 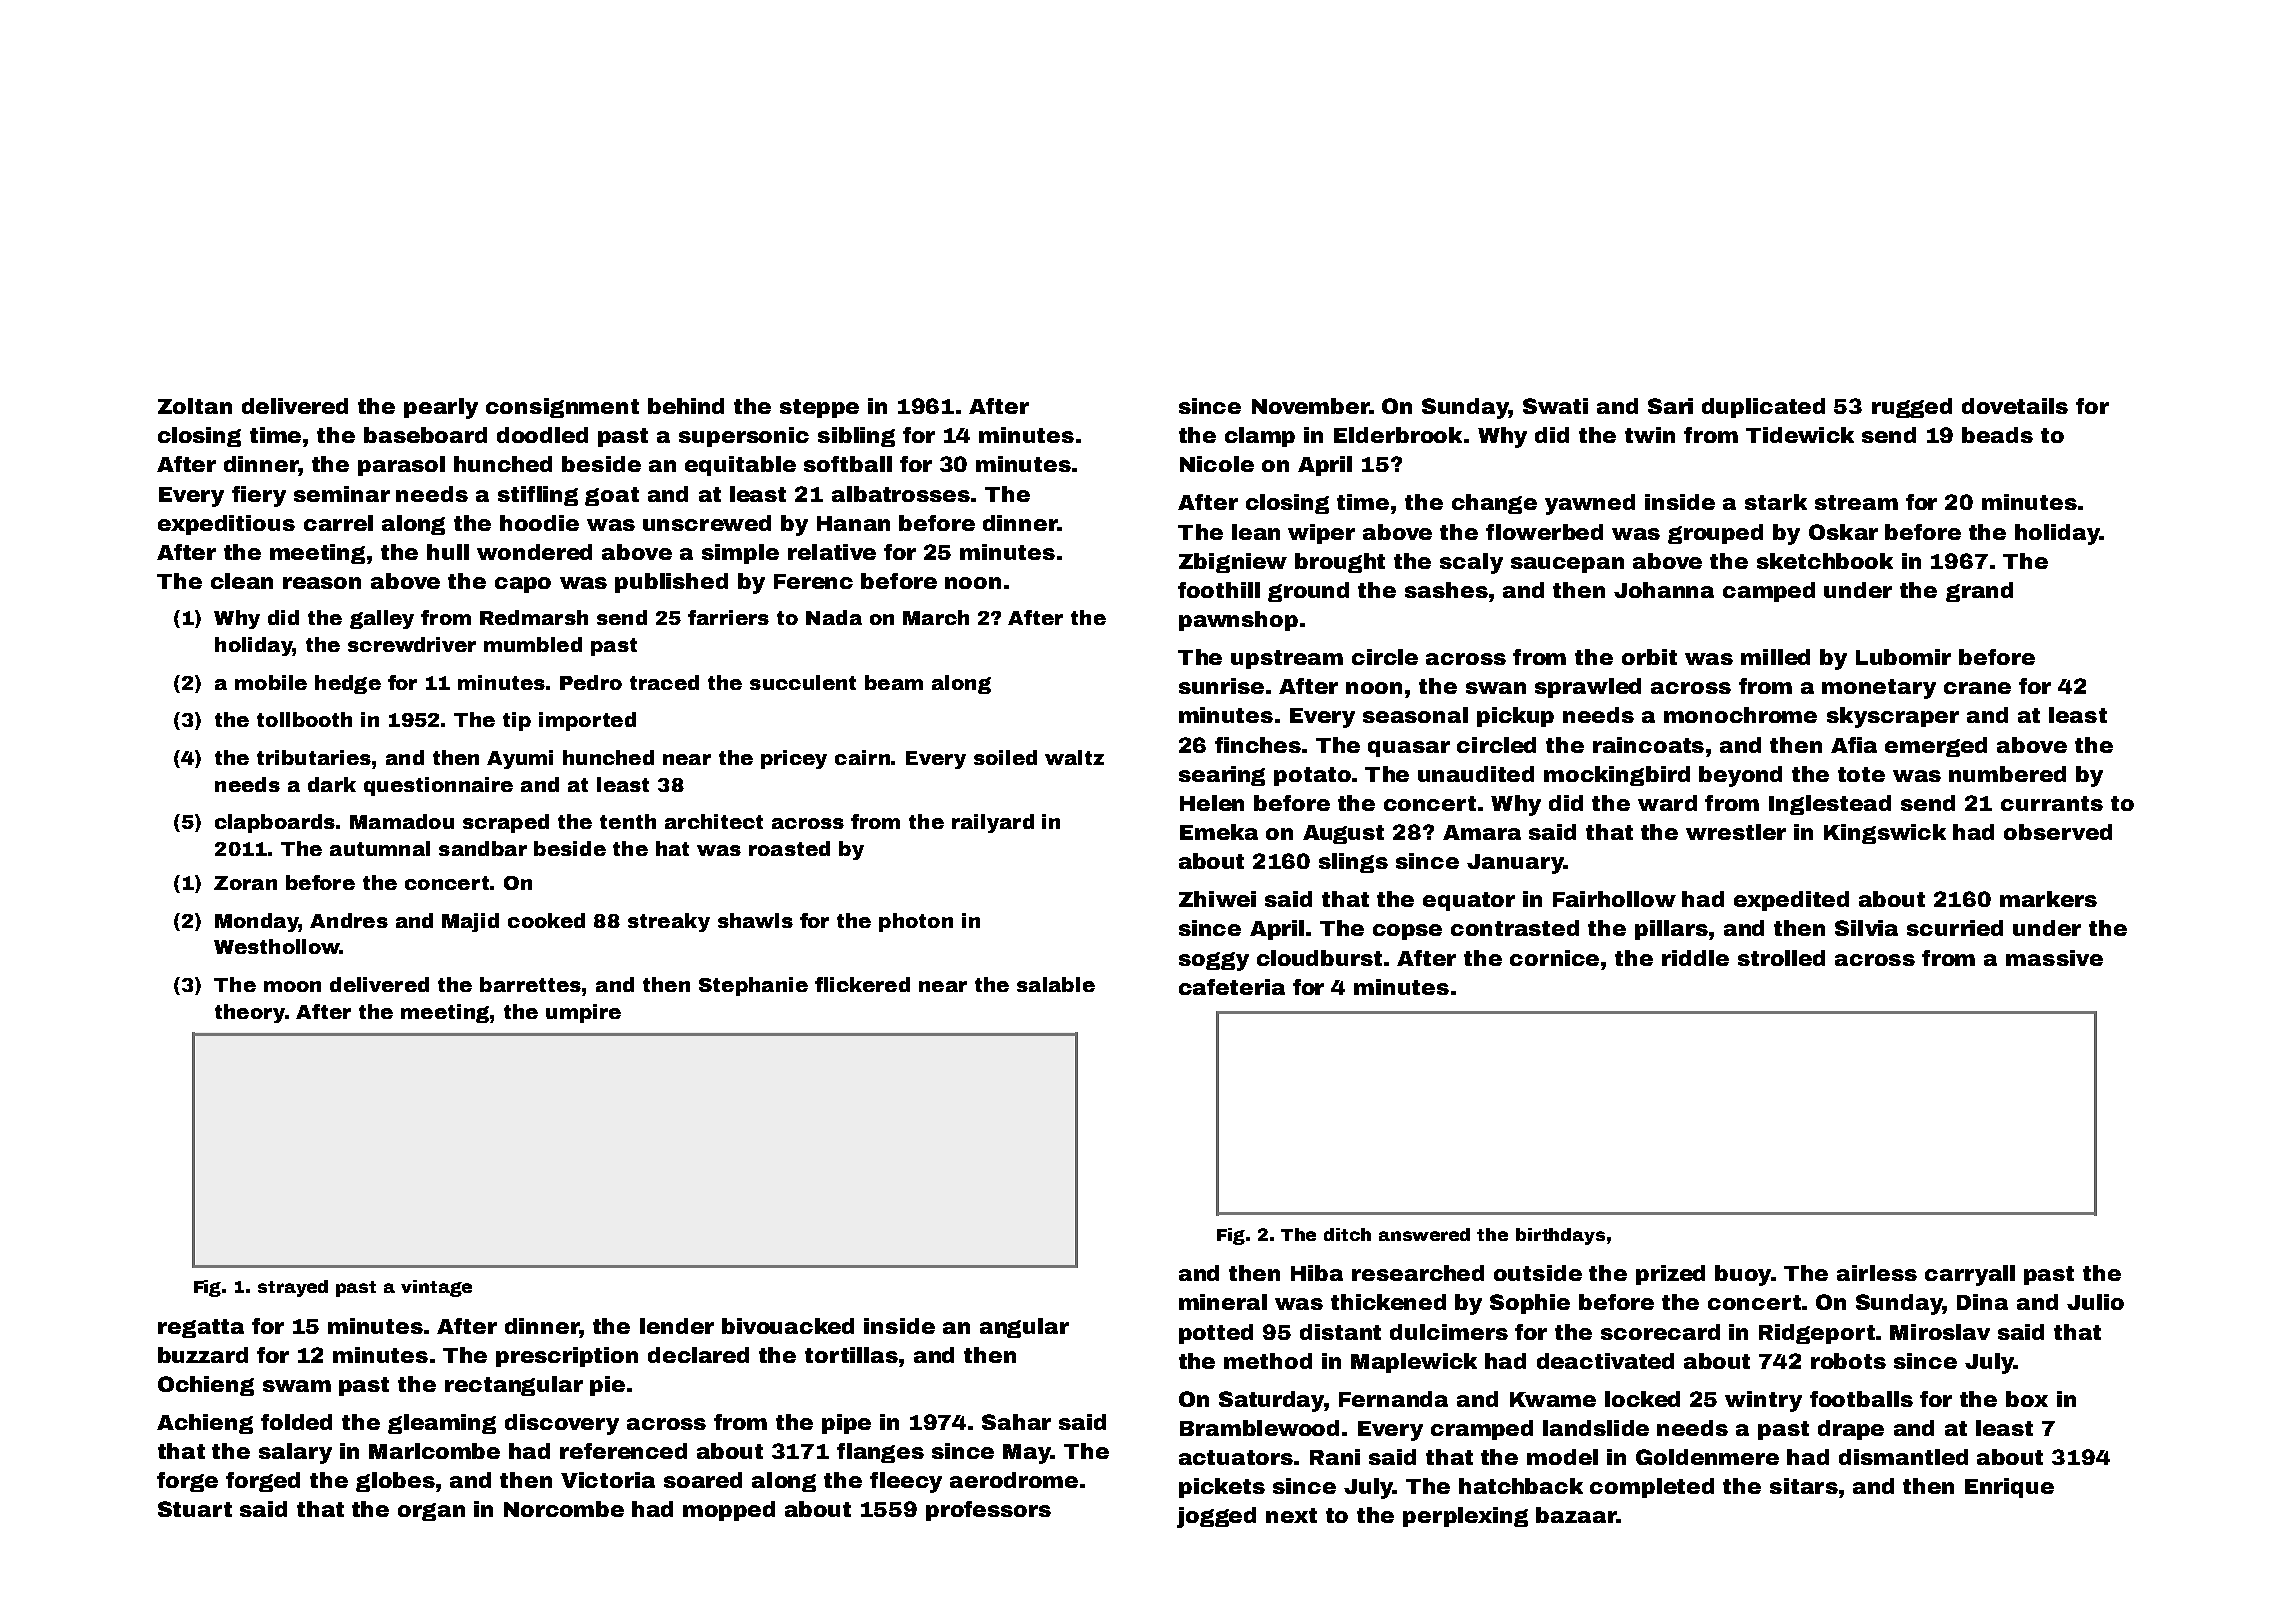 What do you see at coordinates (2052, 803) in the screenshot?
I see `currants` at bounding box center [2052, 803].
